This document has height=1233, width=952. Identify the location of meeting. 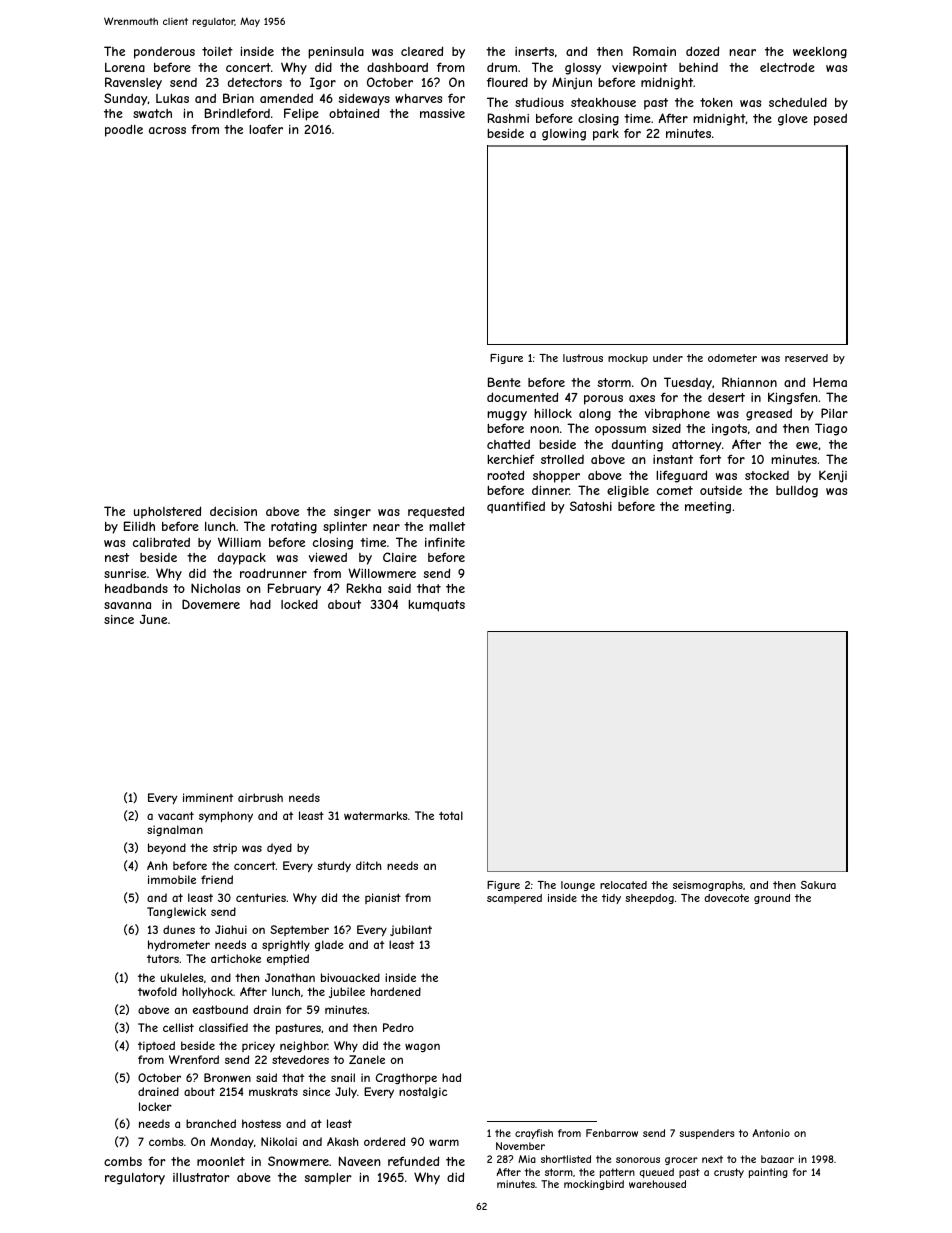
(708, 508).
